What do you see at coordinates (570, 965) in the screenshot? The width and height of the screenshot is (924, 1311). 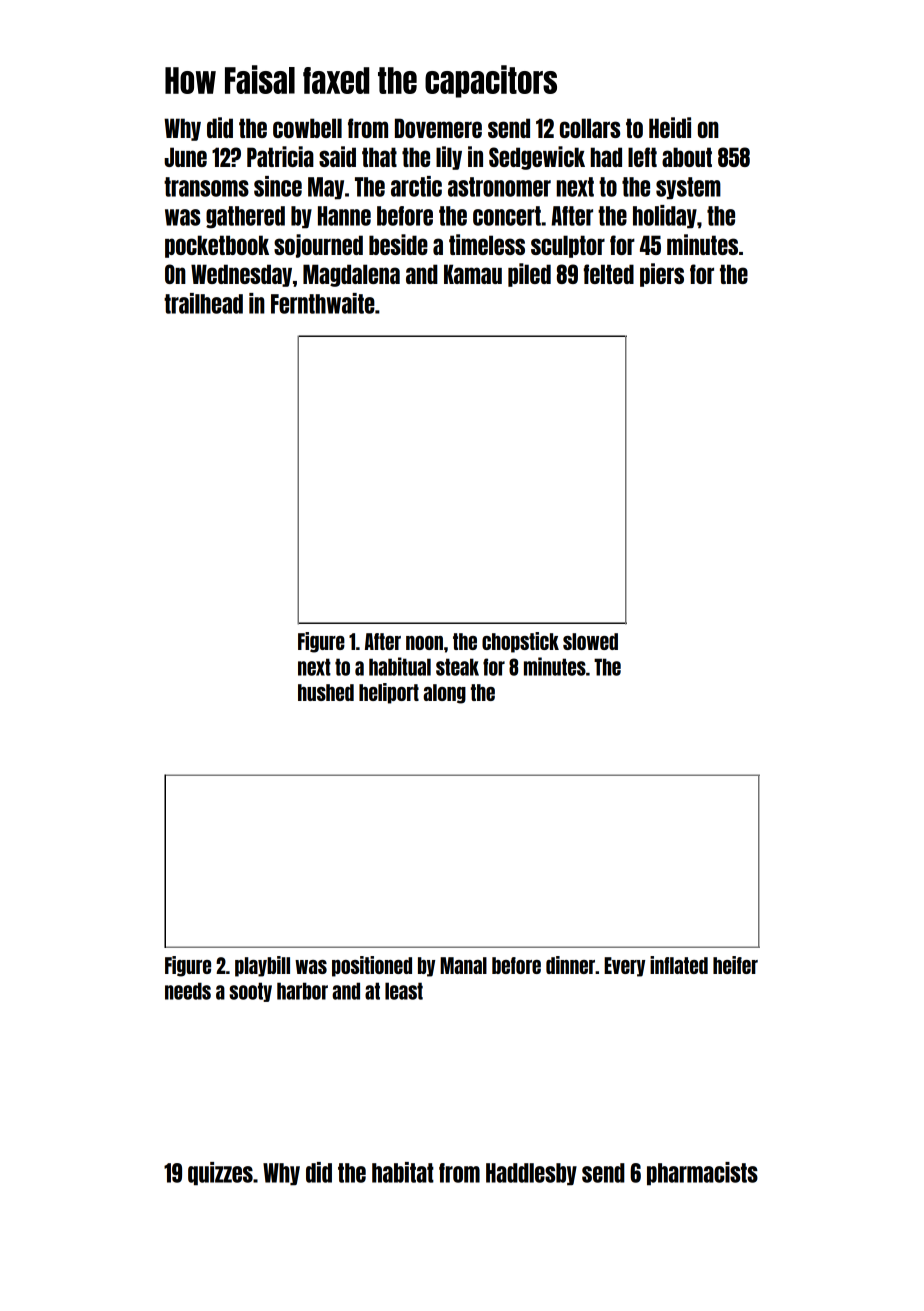 I see `dinner` at bounding box center [570, 965].
